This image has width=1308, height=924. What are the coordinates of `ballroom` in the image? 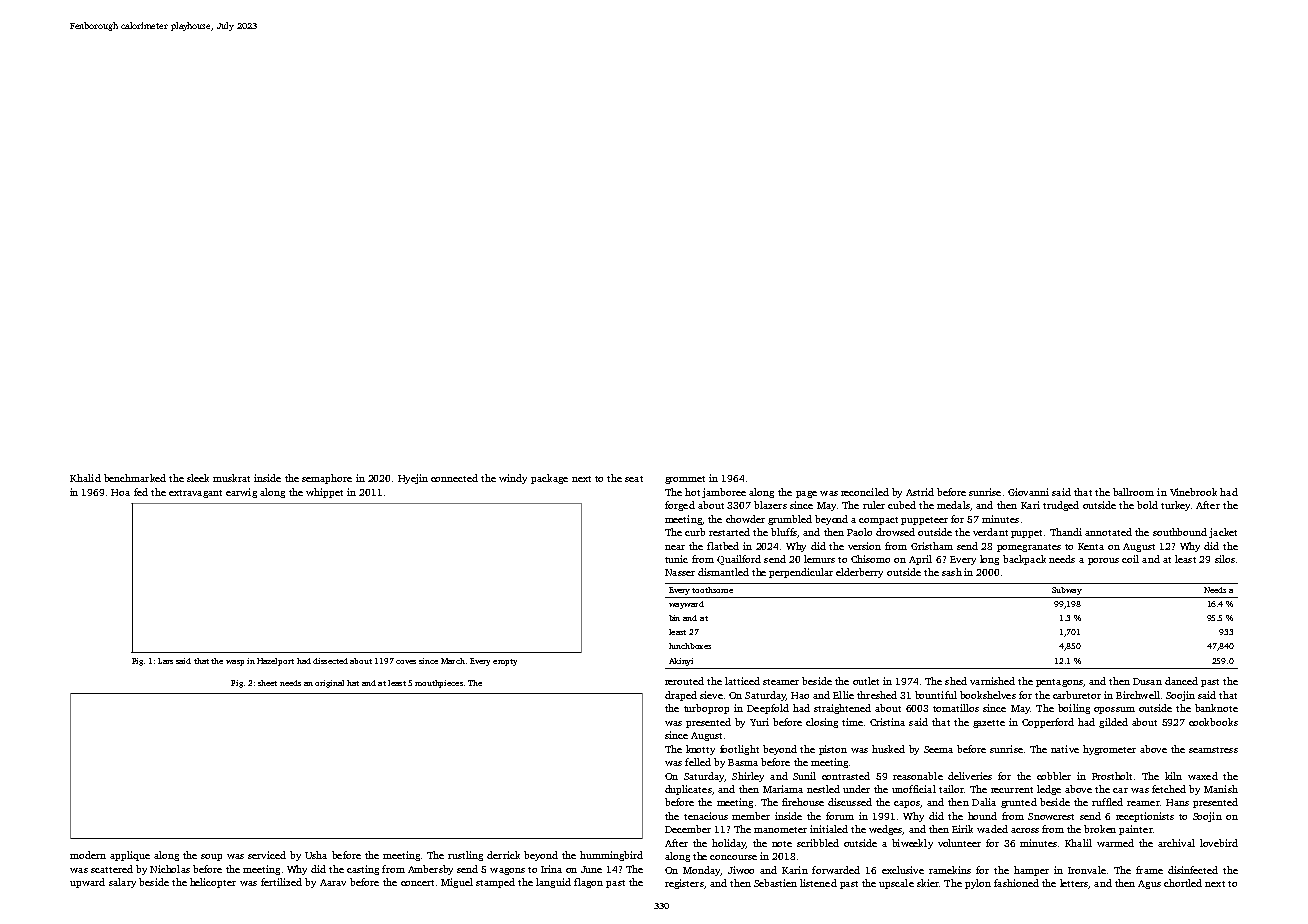 It's located at (1133, 492).
